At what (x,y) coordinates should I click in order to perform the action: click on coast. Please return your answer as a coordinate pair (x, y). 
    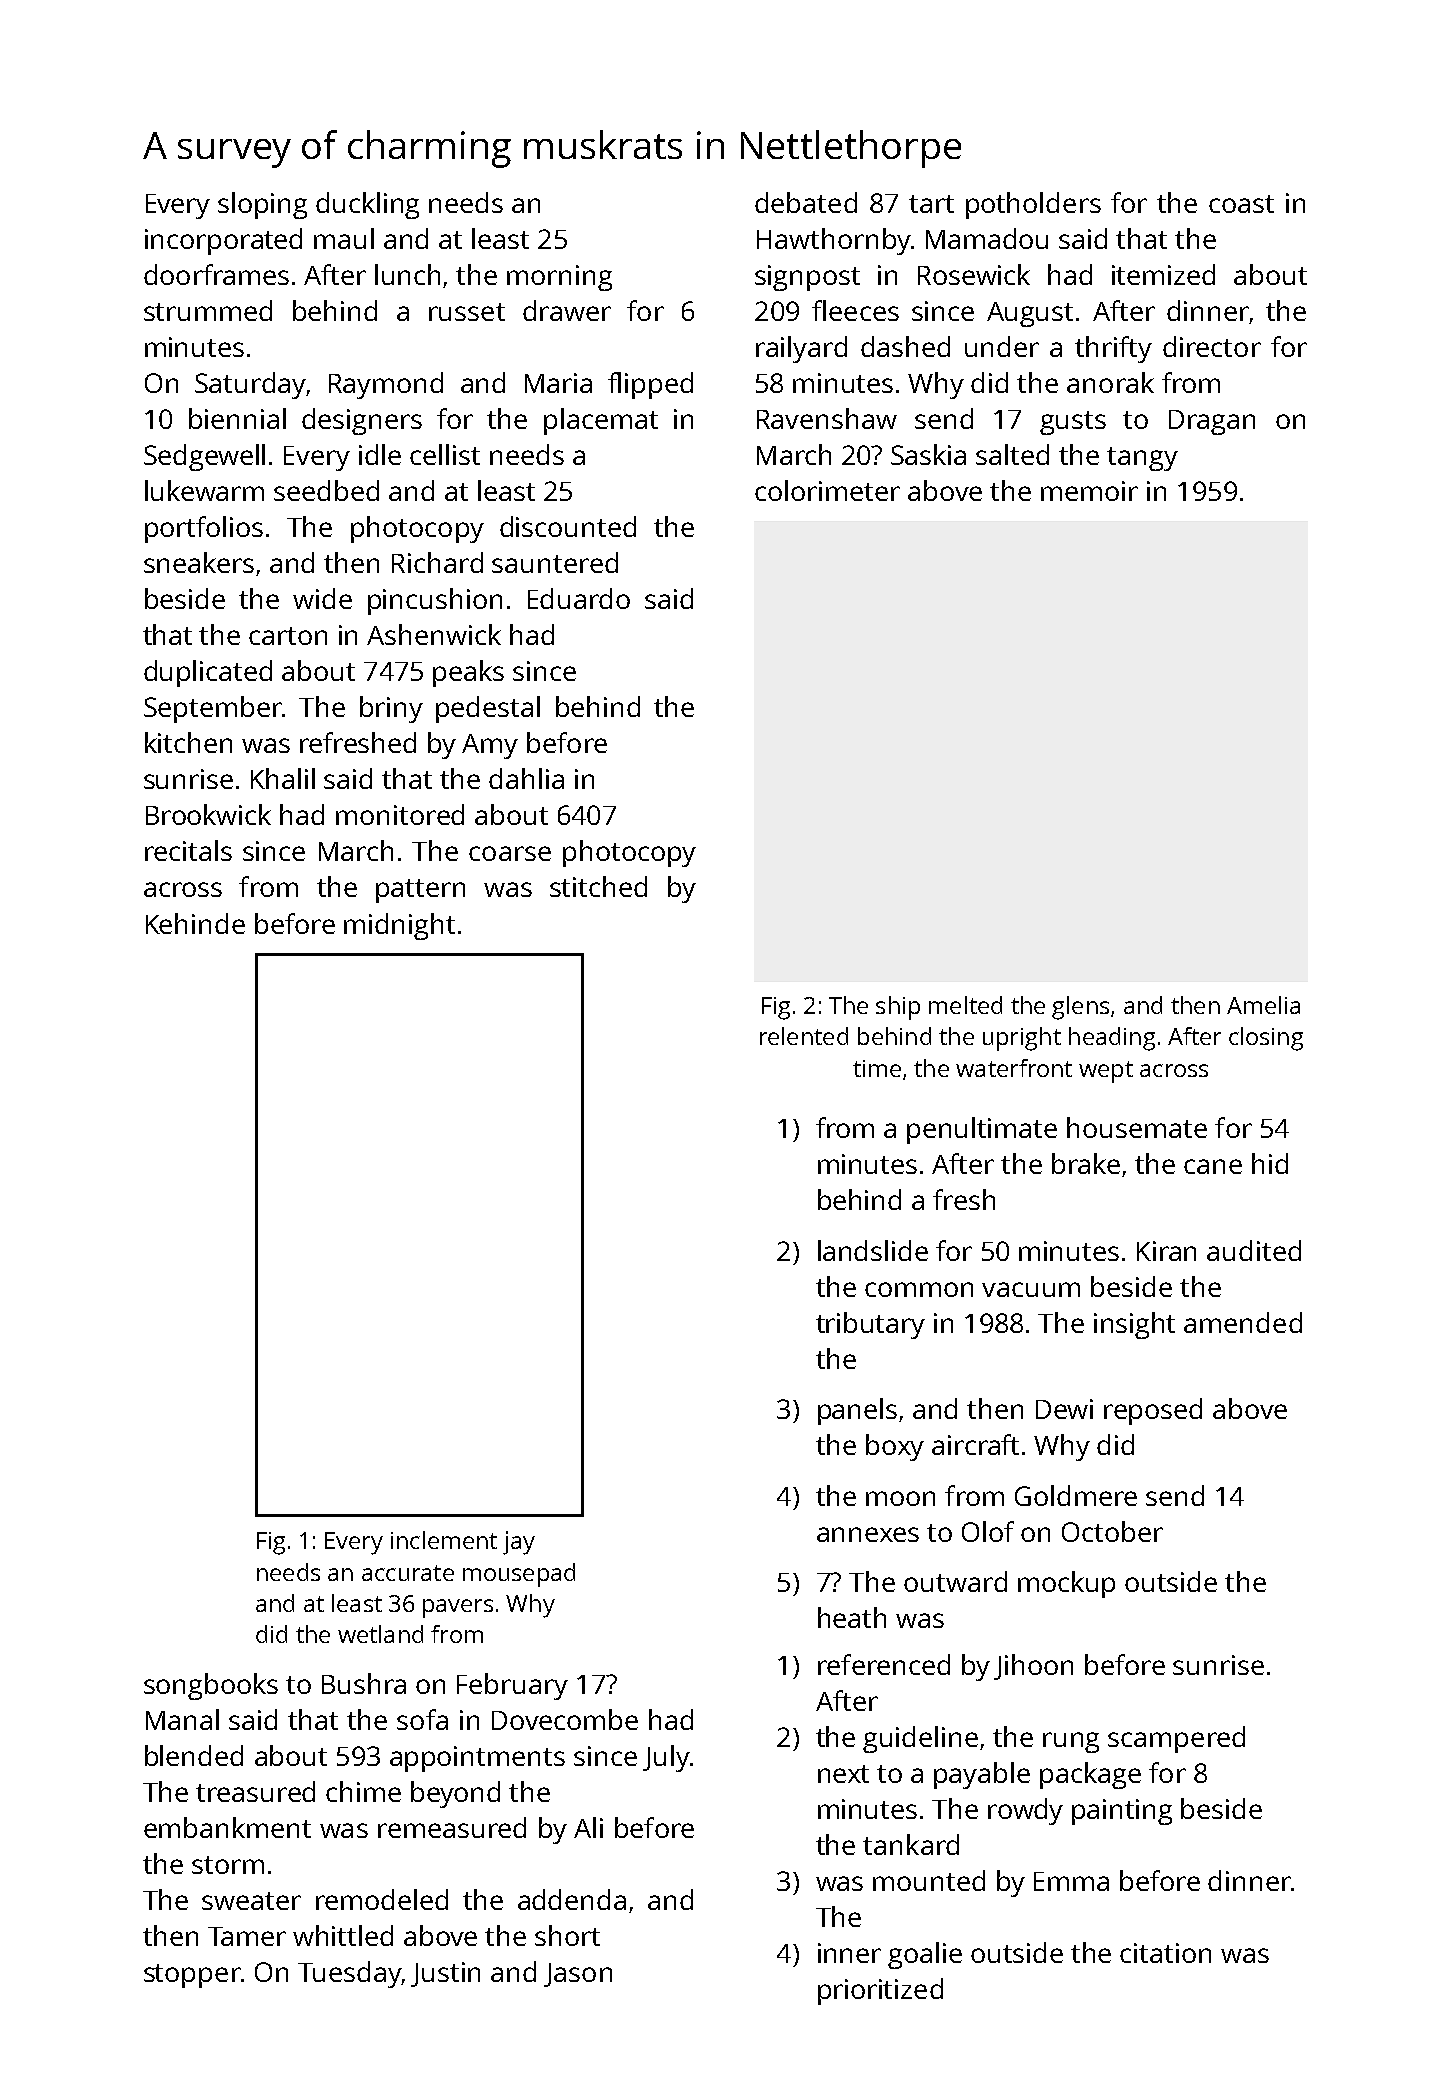
    Looking at the image, I should click on (1241, 204).
